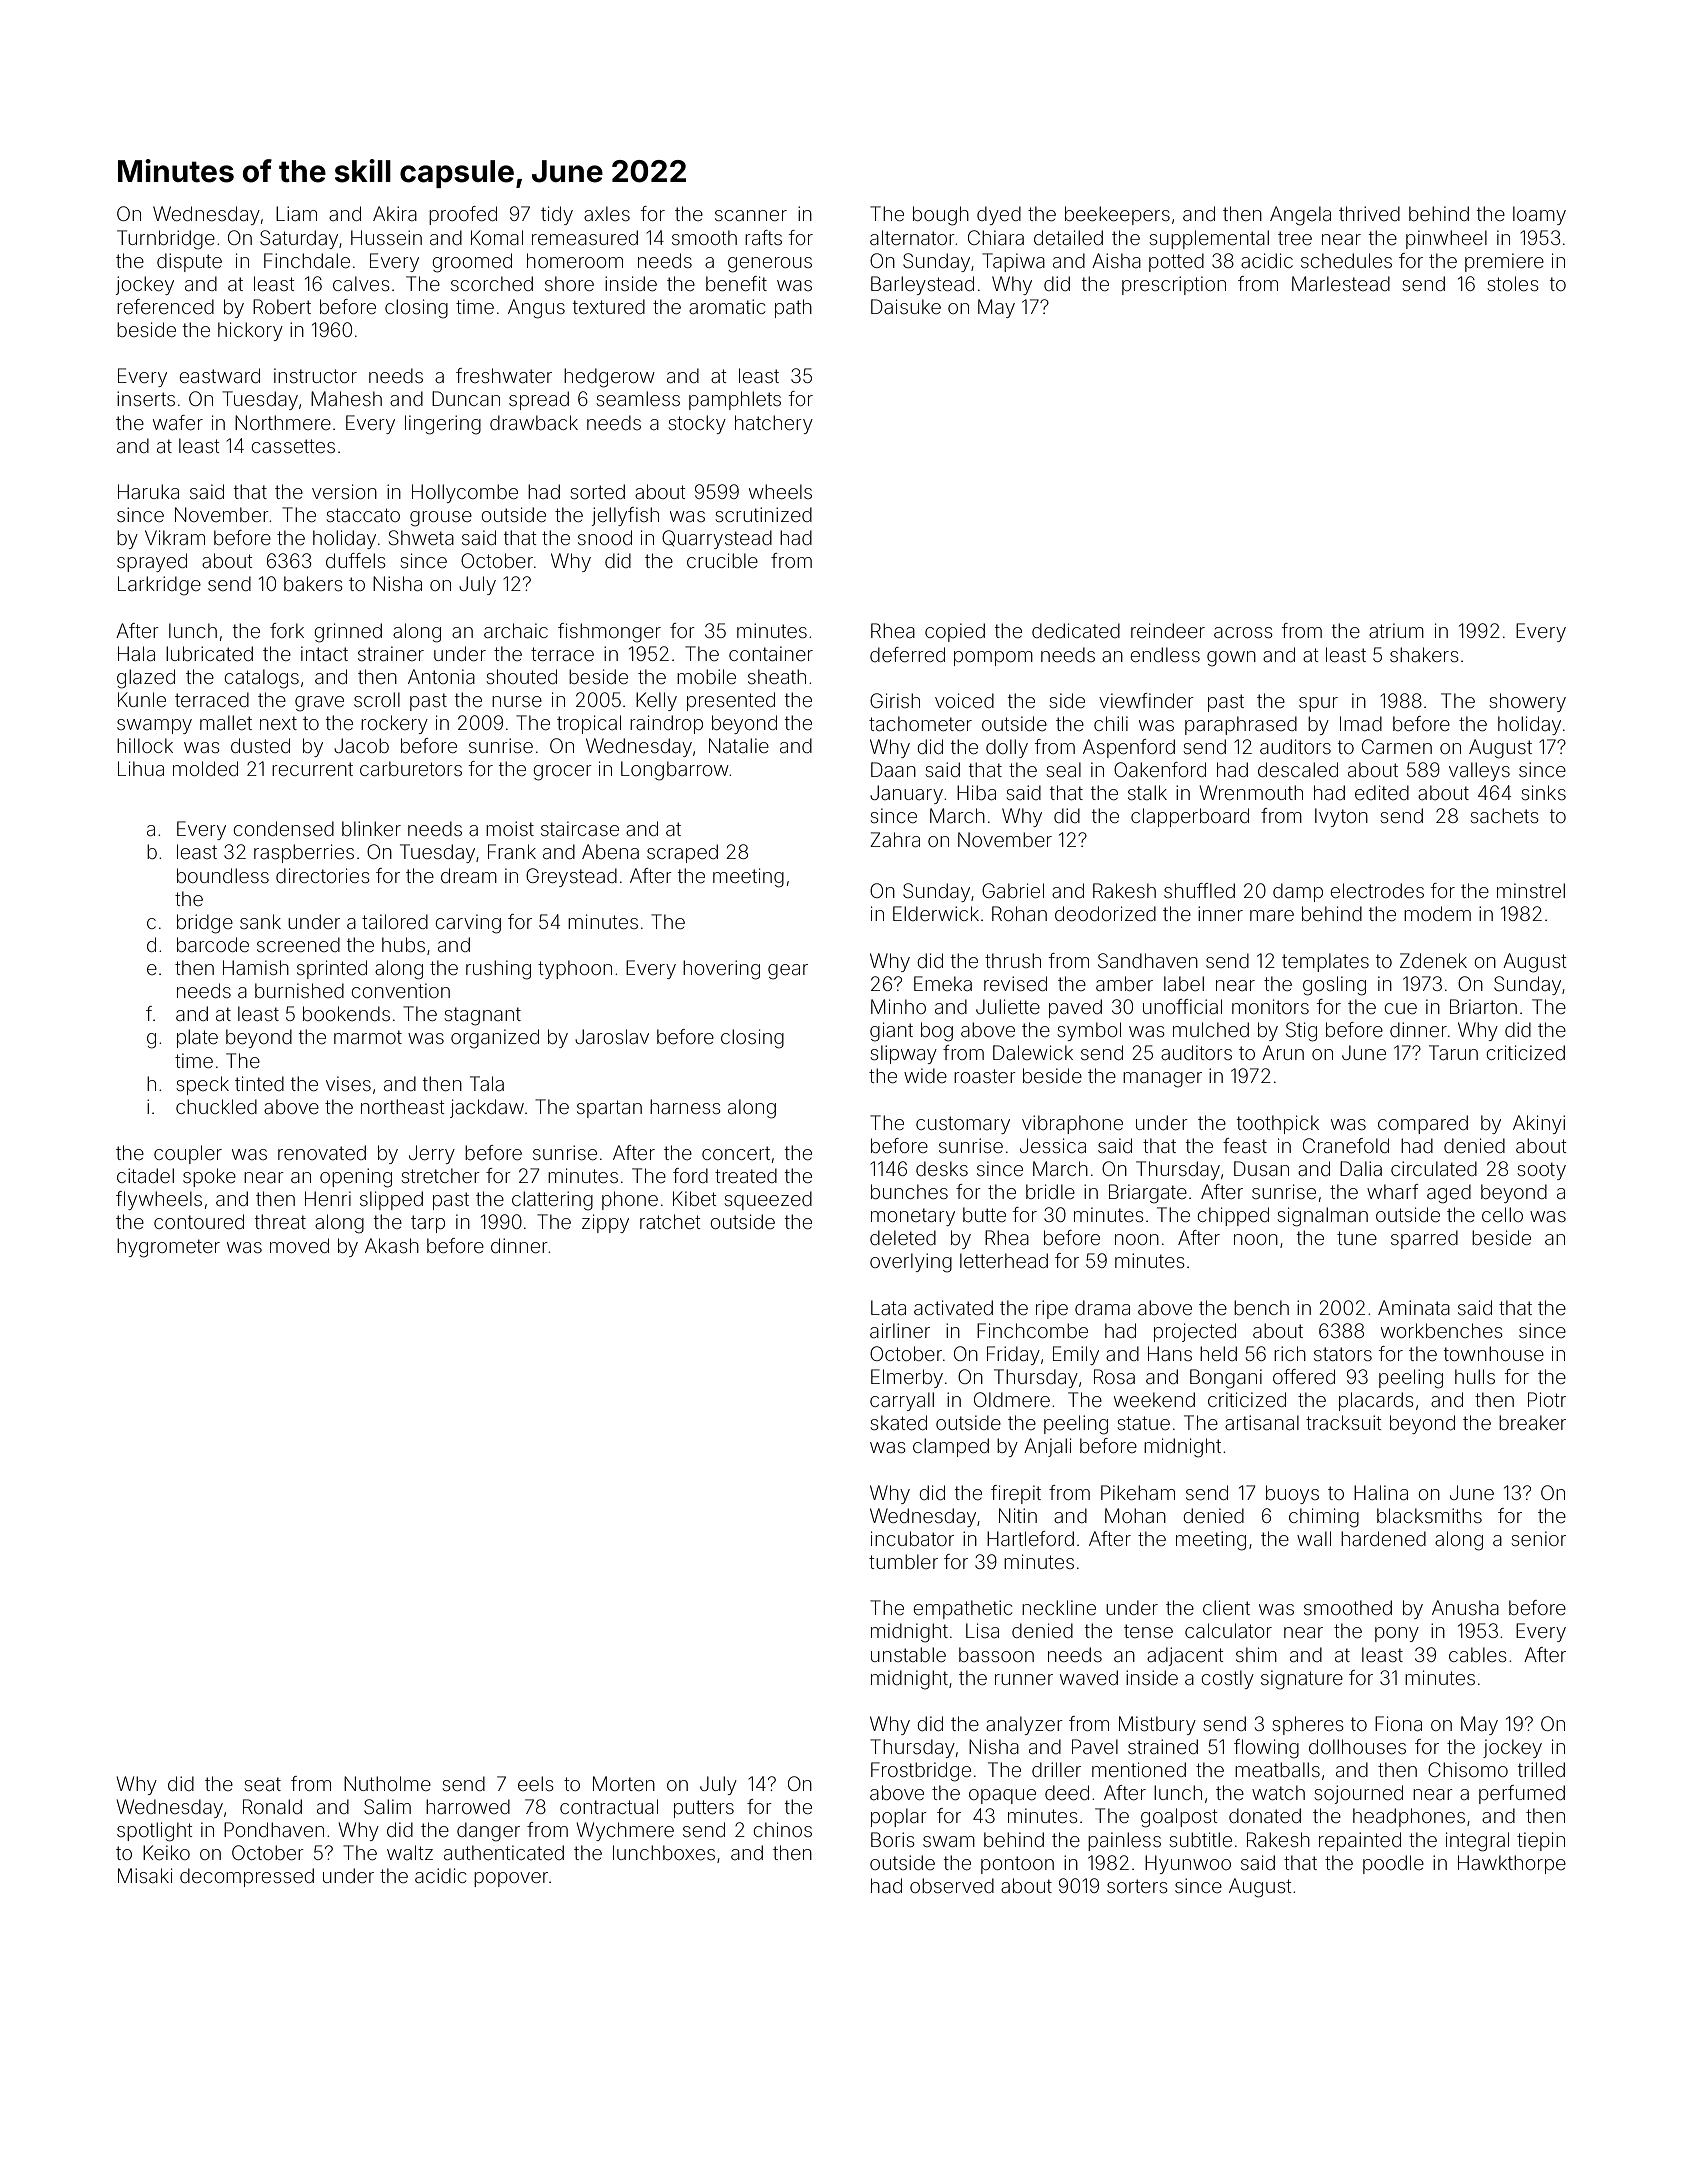 The height and width of the screenshot is (2178, 1683). What do you see at coordinates (941, 216) in the screenshot?
I see `bough` at bounding box center [941, 216].
